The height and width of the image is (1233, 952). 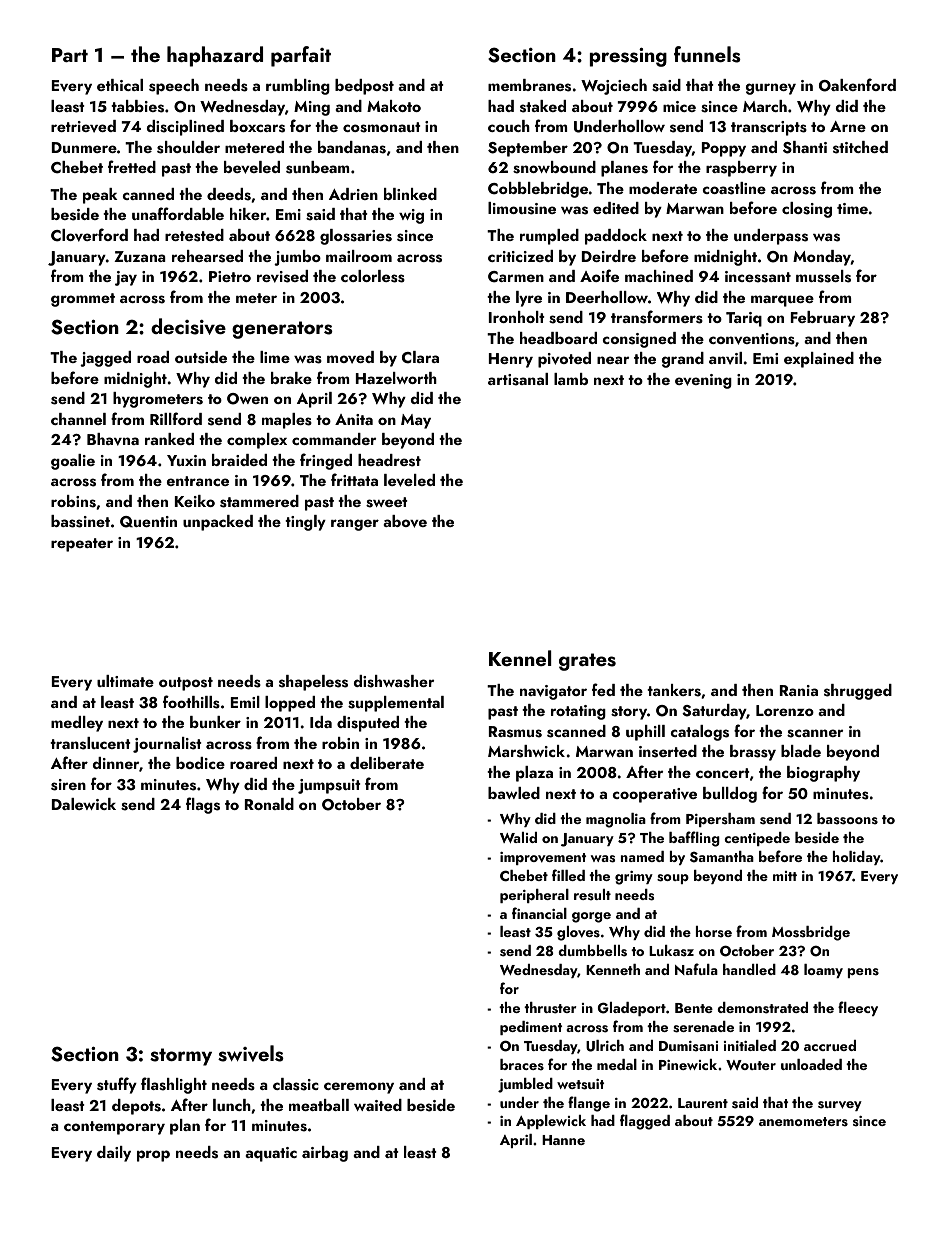 What do you see at coordinates (271, 1154) in the image?
I see `aquatic` at bounding box center [271, 1154].
